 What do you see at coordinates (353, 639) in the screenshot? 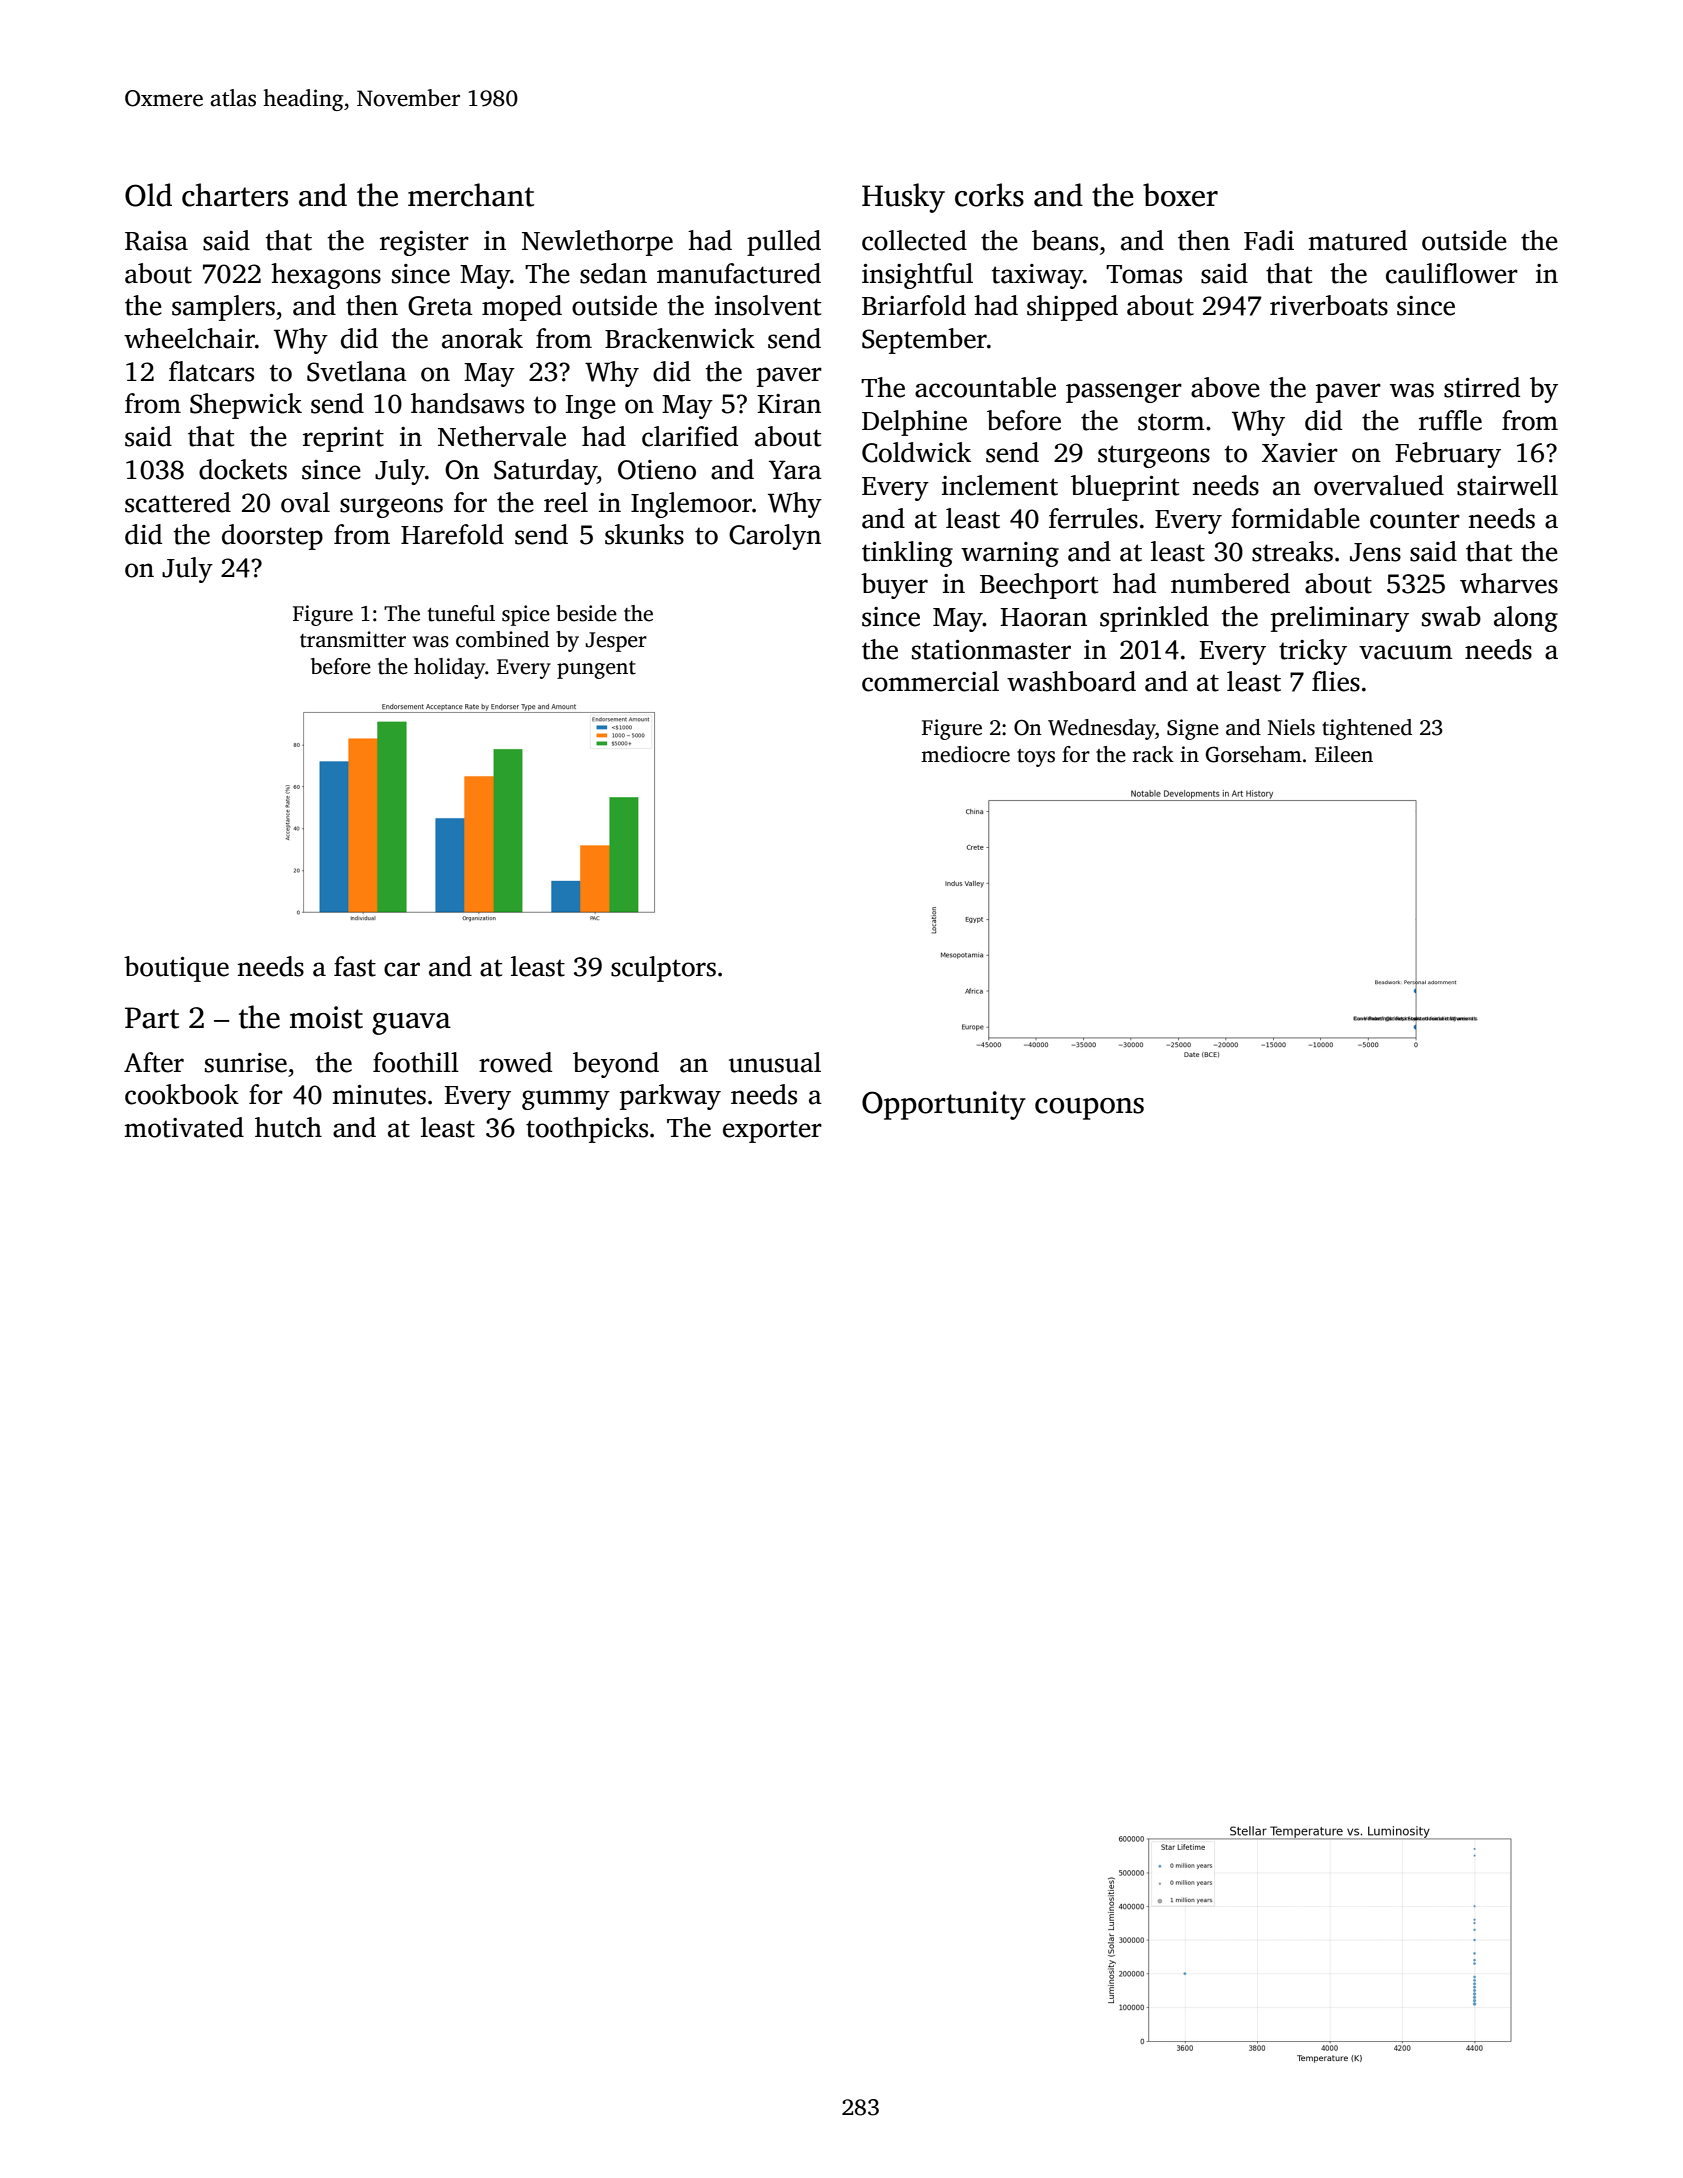
I see `transmitter` at bounding box center [353, 639].
